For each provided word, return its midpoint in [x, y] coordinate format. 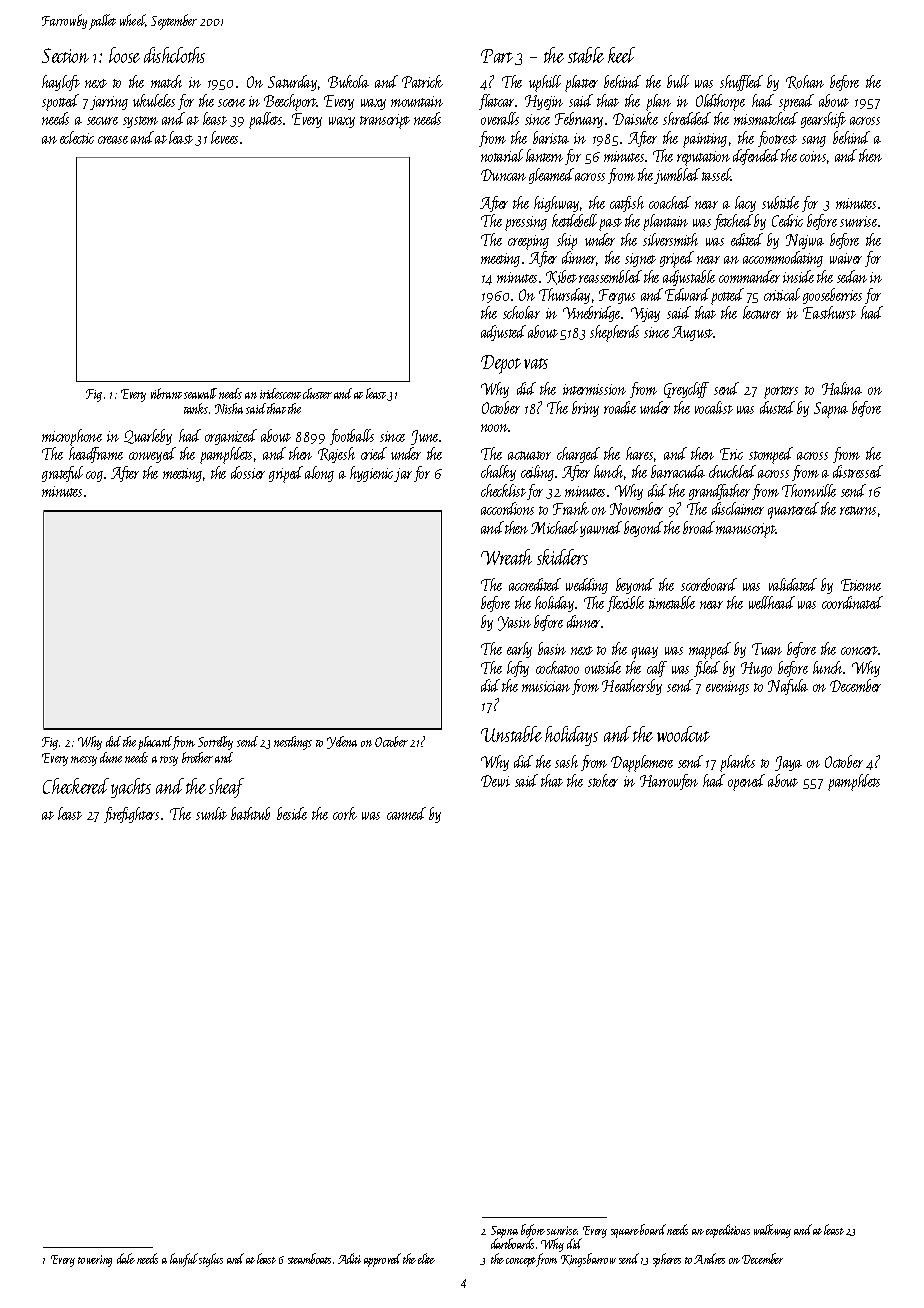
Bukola [348, 81]
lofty [518, 669]
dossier [248, 472]
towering [95, 1261]
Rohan [805, 82]
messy [84, 761]
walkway [772, 1231]
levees [224, 137]
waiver [846, 258]
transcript [385, 121]
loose [124, 55]
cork [345, 813]
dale [126, 1258]
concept [521, 1262]
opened [746, 782]
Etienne [861, 585]
